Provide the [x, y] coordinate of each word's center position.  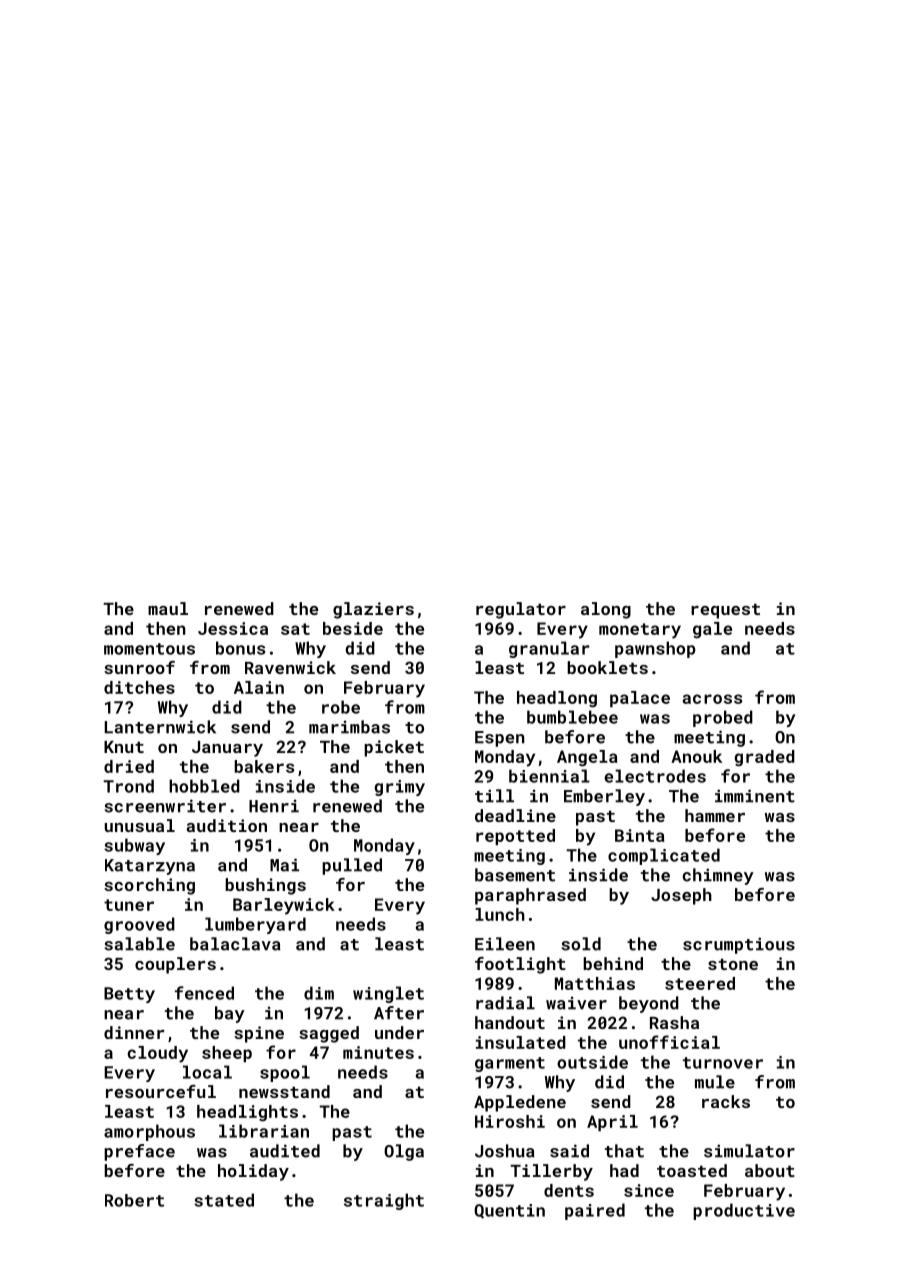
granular [549, 649]
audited [285, 1151]
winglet [388, 994]
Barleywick [284, 906]
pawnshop [655, 649]
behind [613, 963]
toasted [692, 1170]
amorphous [149, 1132]
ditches [139, 687]
